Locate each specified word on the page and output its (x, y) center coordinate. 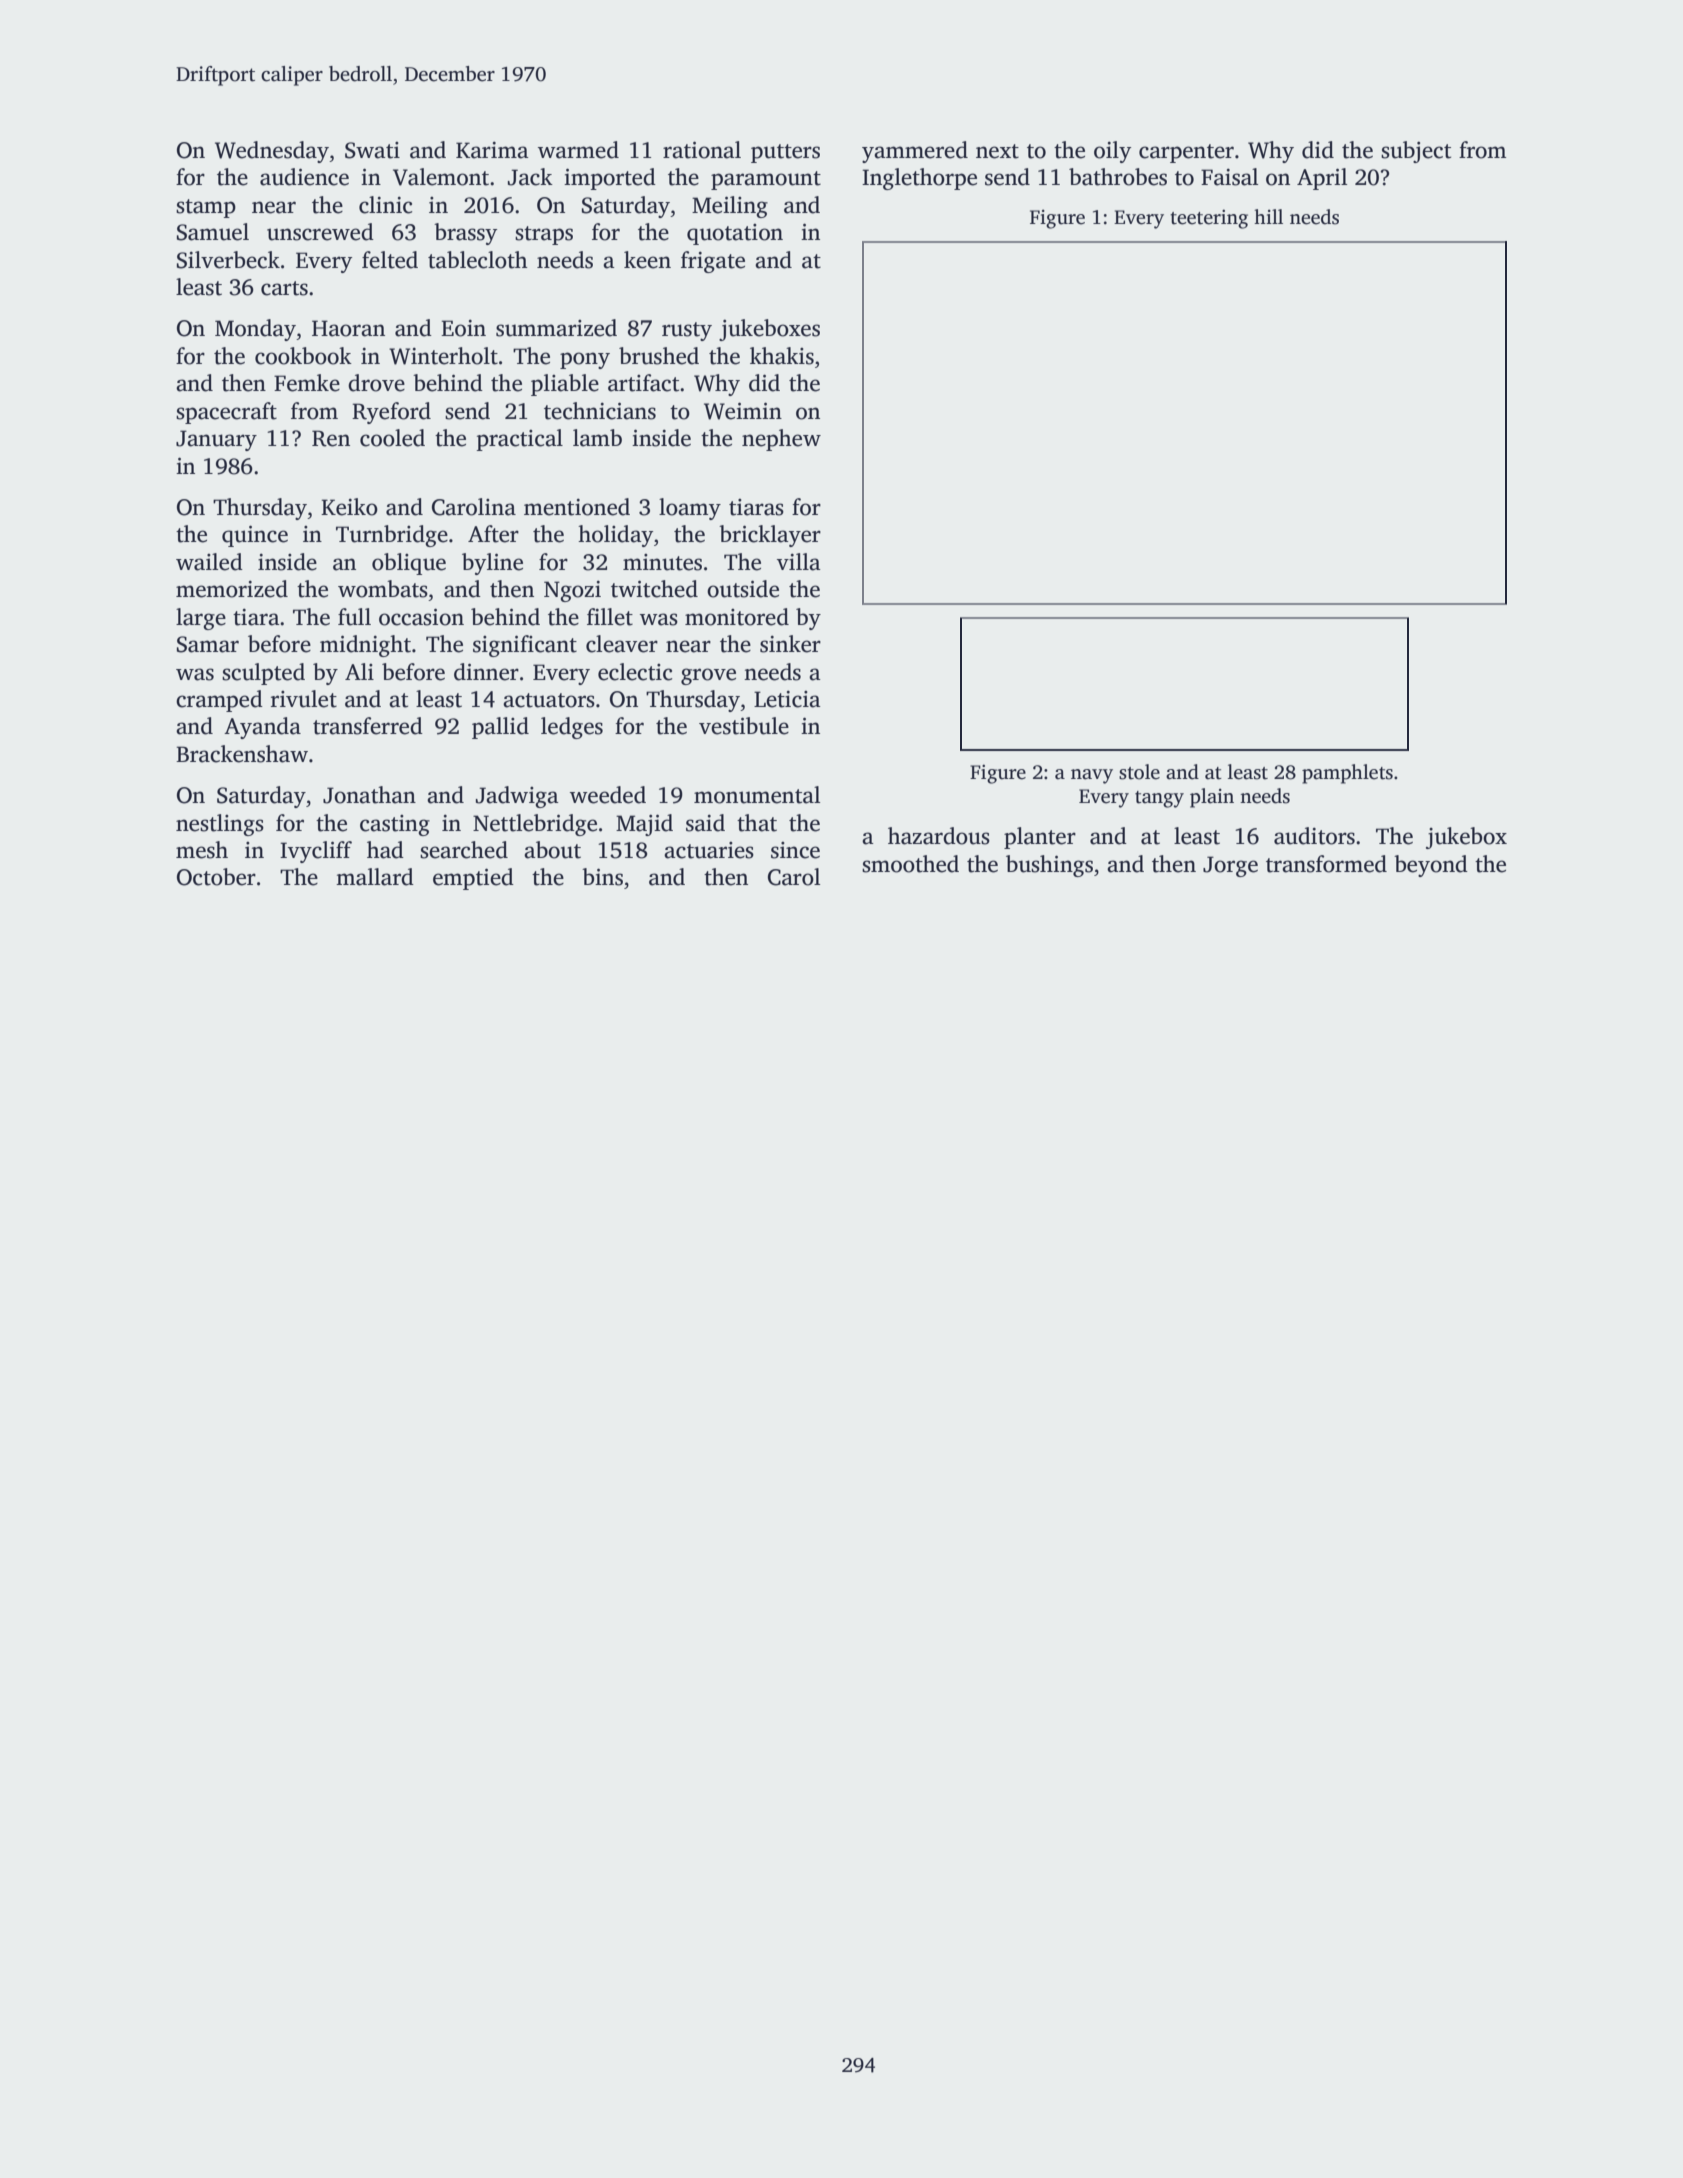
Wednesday (272, 152)
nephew (781, 440)
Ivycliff (316, 852)
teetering (1209, 219)
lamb (597, 438)
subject (1416, 152)
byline (492, 564)
